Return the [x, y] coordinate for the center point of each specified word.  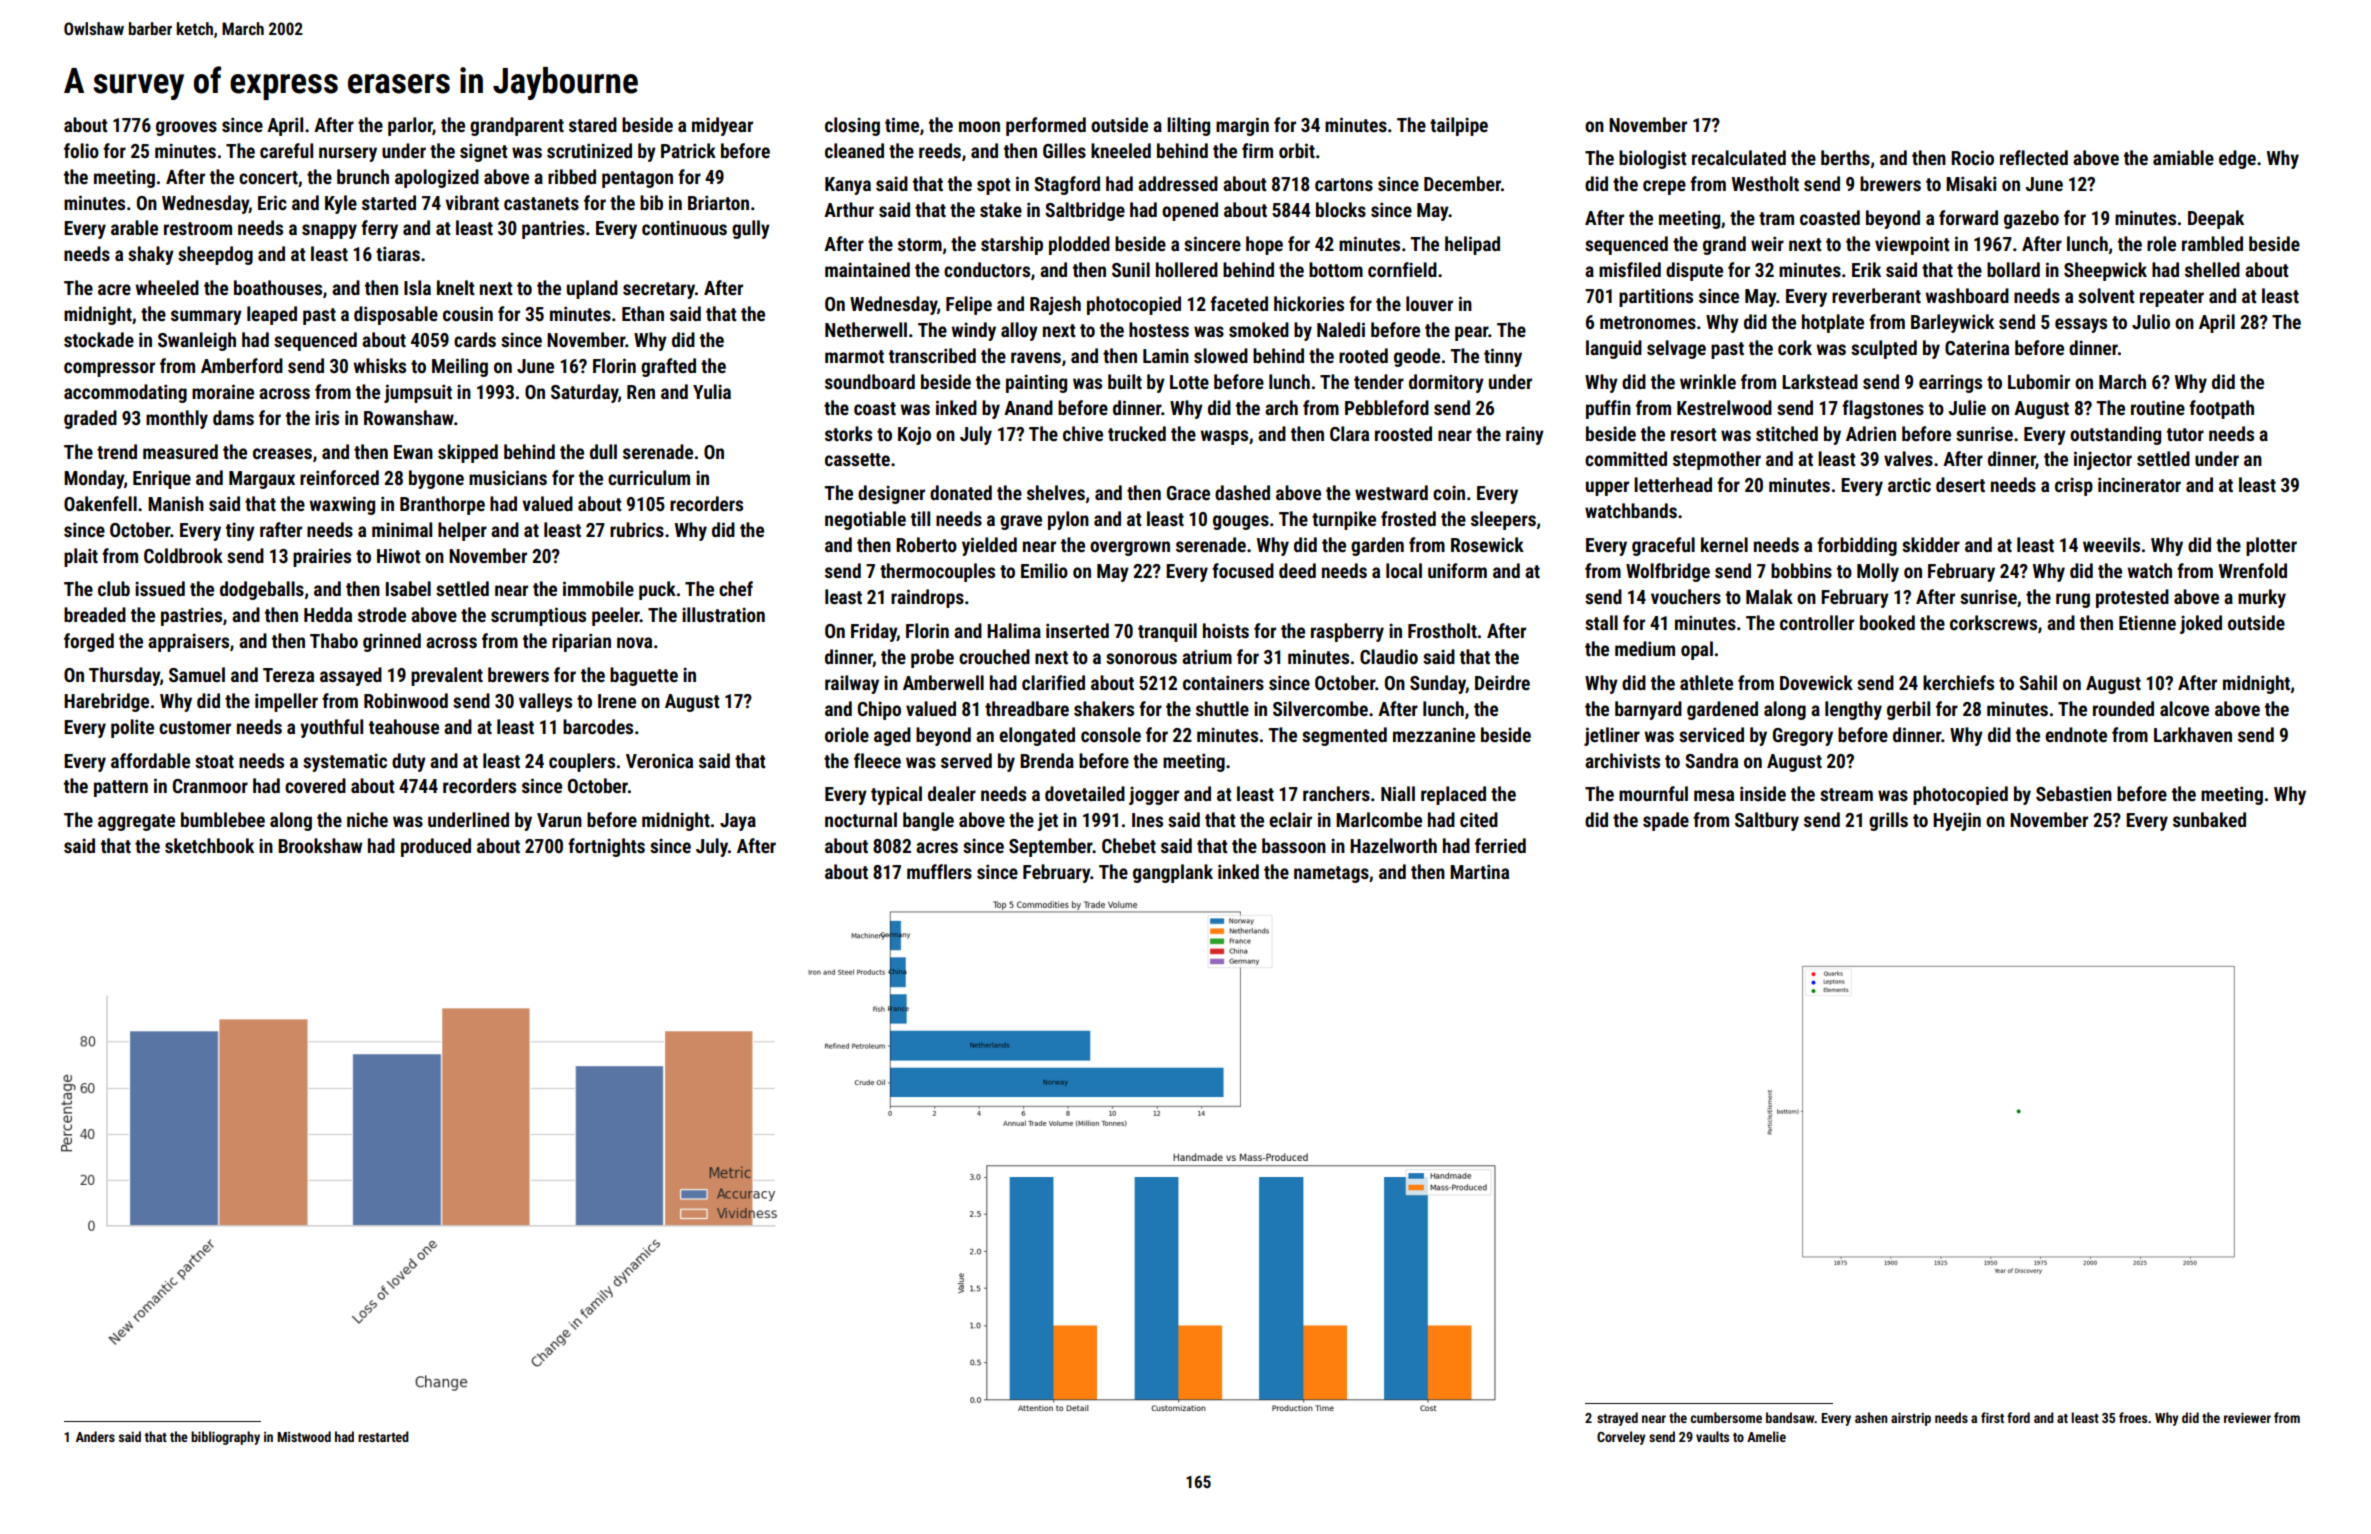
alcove [2184, 708]
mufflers [939, 871]
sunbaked [2209, 819]
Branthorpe [442, 505]
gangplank [1173, 873]
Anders [95, 1436]
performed [1046, 126]
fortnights [606, 847]
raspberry [1347, 632]
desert [1960, 484]
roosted [1403, 433]
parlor [410, 126]
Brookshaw [320, 845]
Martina [1479, 871]
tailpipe [1459, 126]
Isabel [408, 588]
